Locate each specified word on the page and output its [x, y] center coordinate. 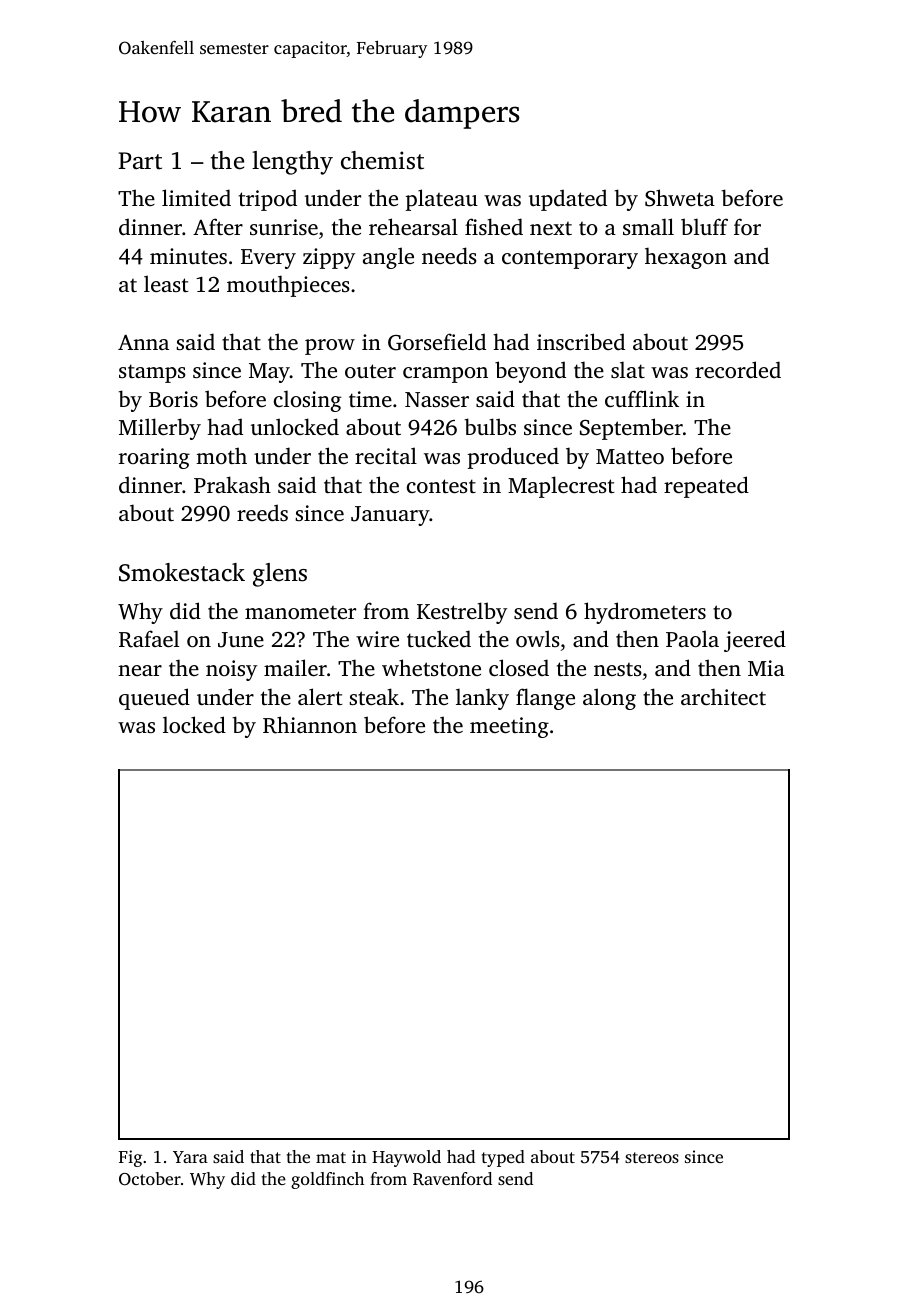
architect [723, 696]
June [241, 640]
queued [154, 699]
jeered [755, 641]
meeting [509, 727]
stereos [652, 1157]
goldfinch [327, 1180]
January [390, 516]
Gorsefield [437, 342]
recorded [738, 369]
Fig [130, 1158]
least [166, 283]
